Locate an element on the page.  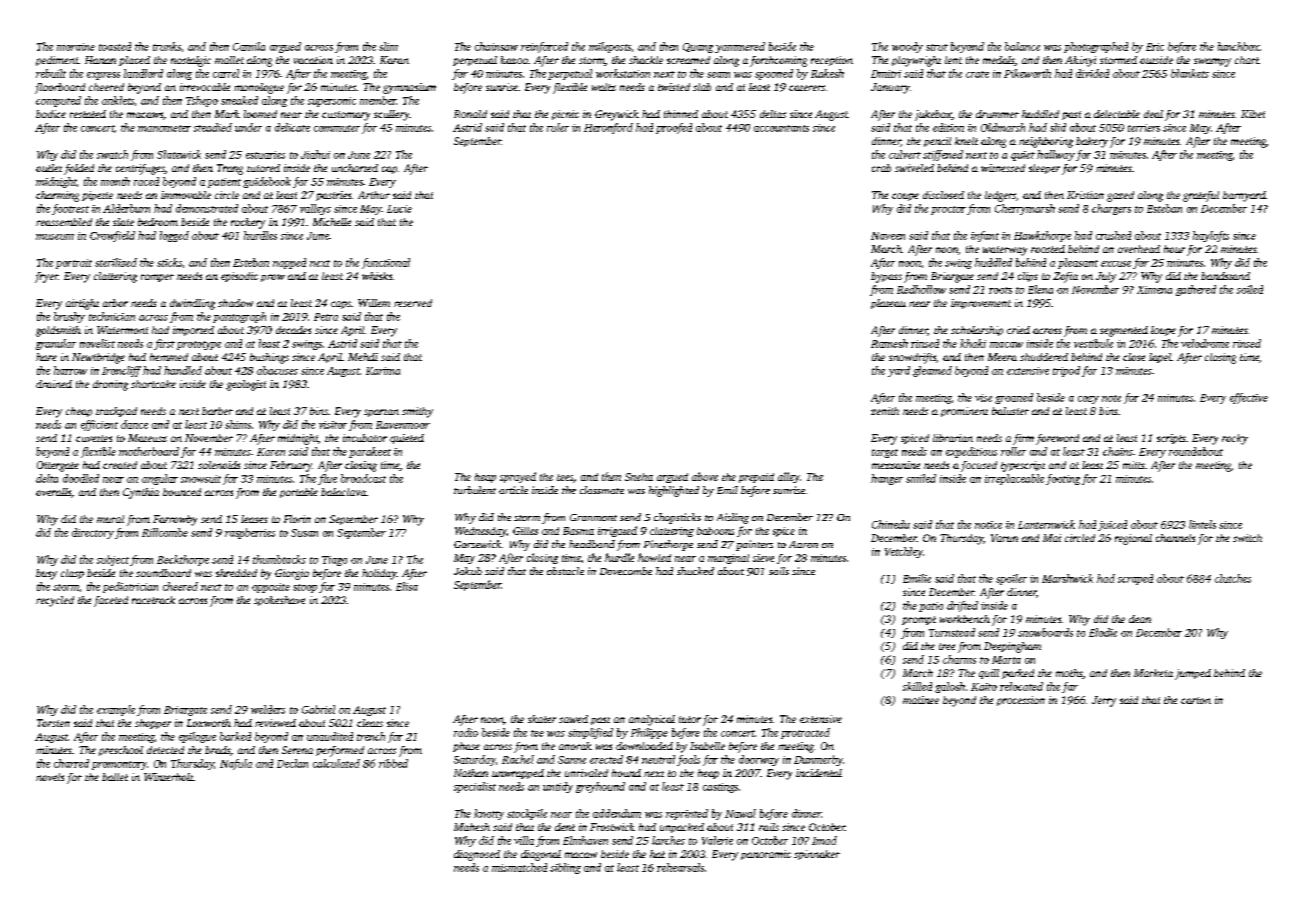
delectable is located at coordinates (1117, 114).
